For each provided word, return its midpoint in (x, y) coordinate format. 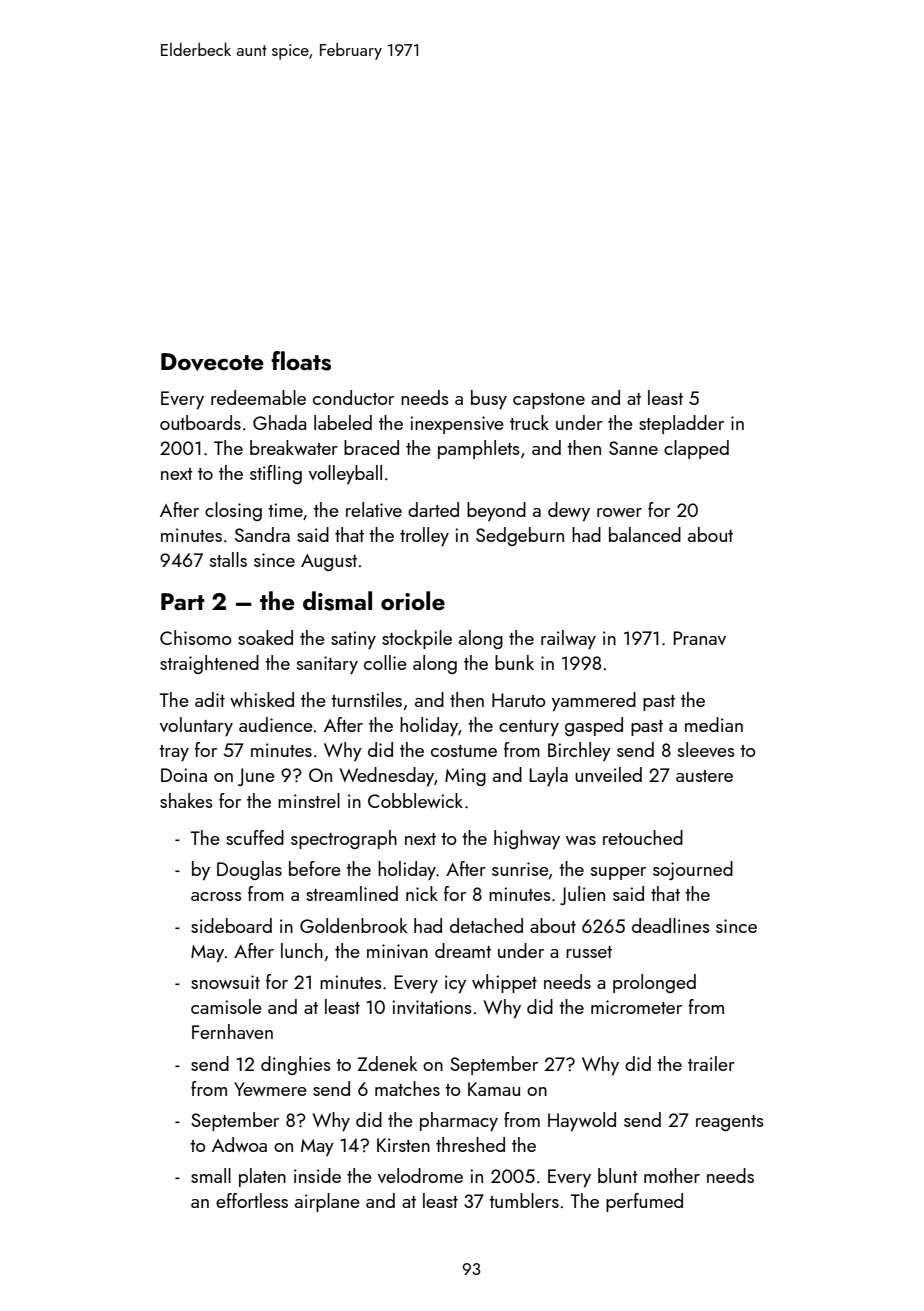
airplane (327, 1202)
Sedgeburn (520, 536)
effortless (252, 1200)
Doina (184, 775)
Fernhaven (232, 1031)
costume (464, 751)
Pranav (700, 638)
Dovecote (212, 362)
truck (529, 422)
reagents (730, 1123)
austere (704, 776)
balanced (645, 534)
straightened (209, 664)
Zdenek (387, 1063)
